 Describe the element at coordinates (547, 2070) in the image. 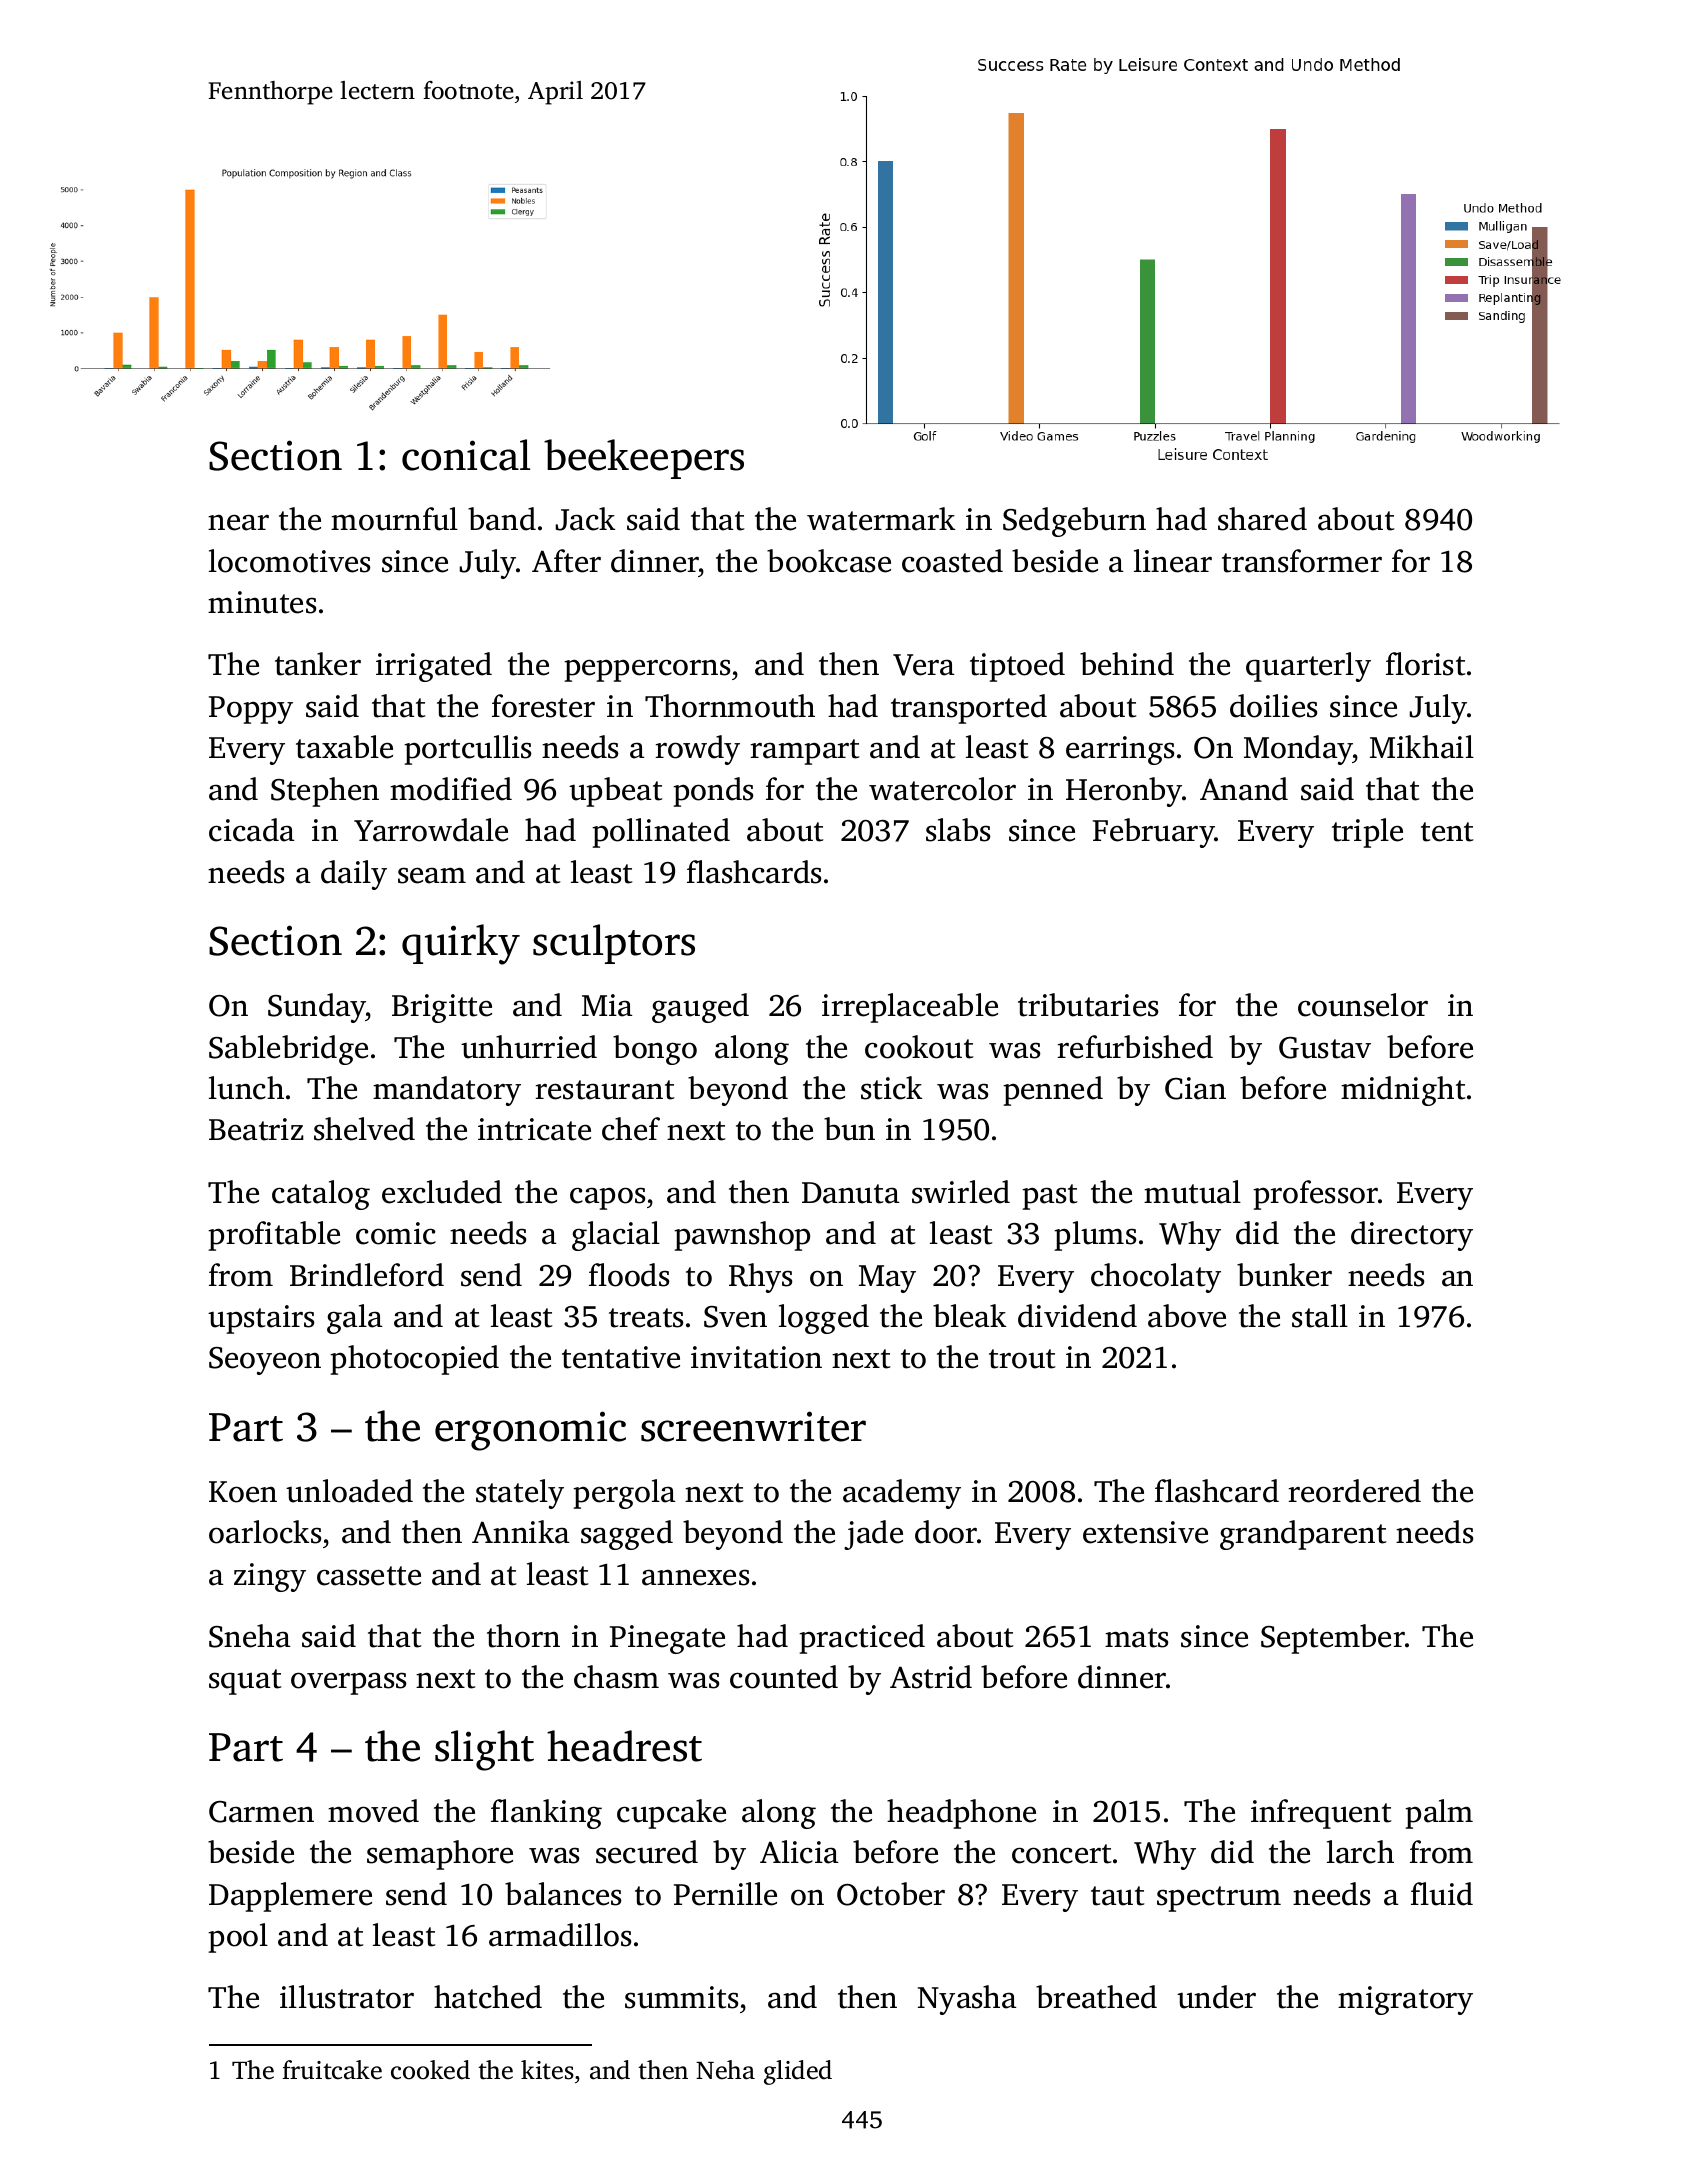

I see `kites` at that location.
